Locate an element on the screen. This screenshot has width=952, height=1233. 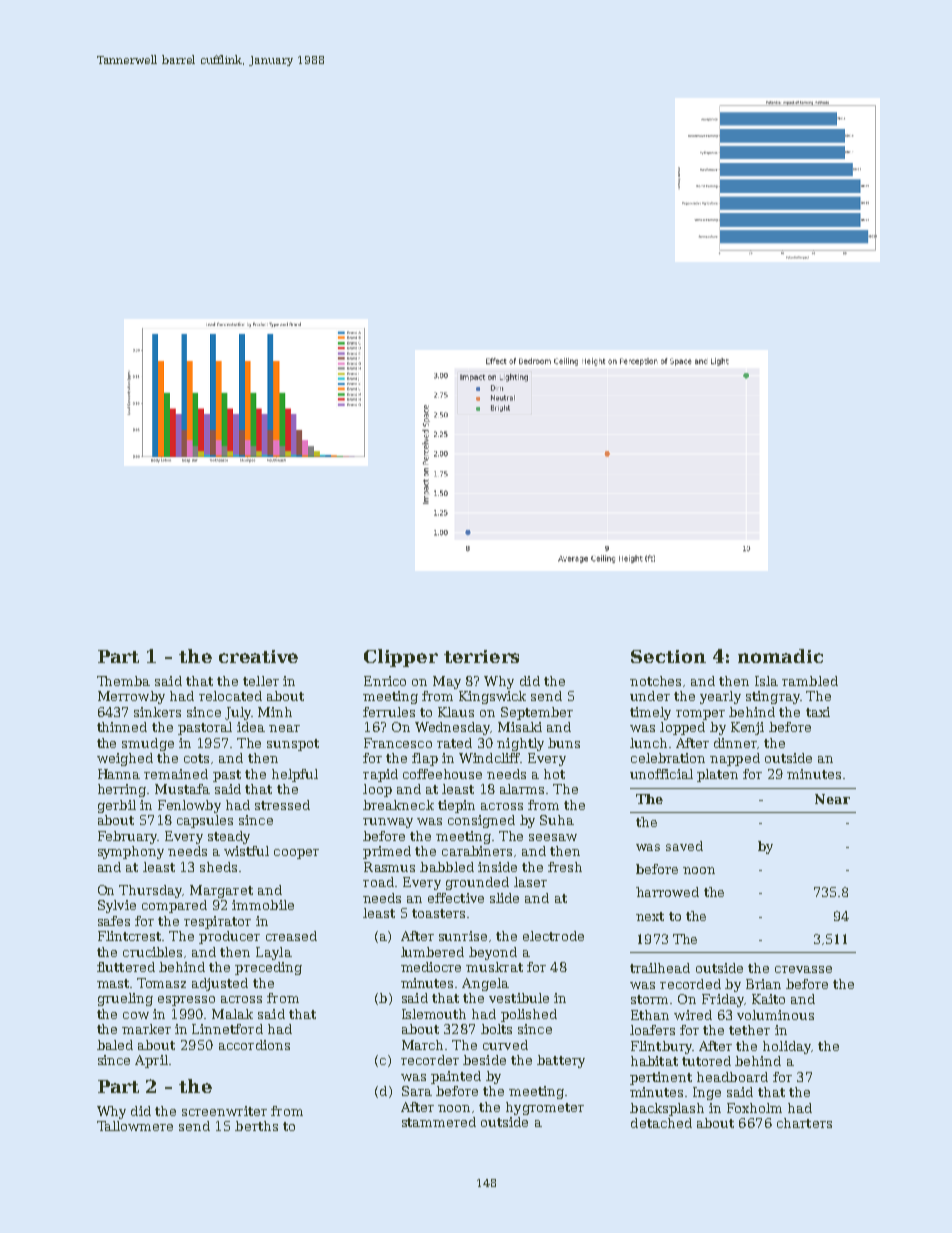
detached is located at coordinates (661, 1123).
